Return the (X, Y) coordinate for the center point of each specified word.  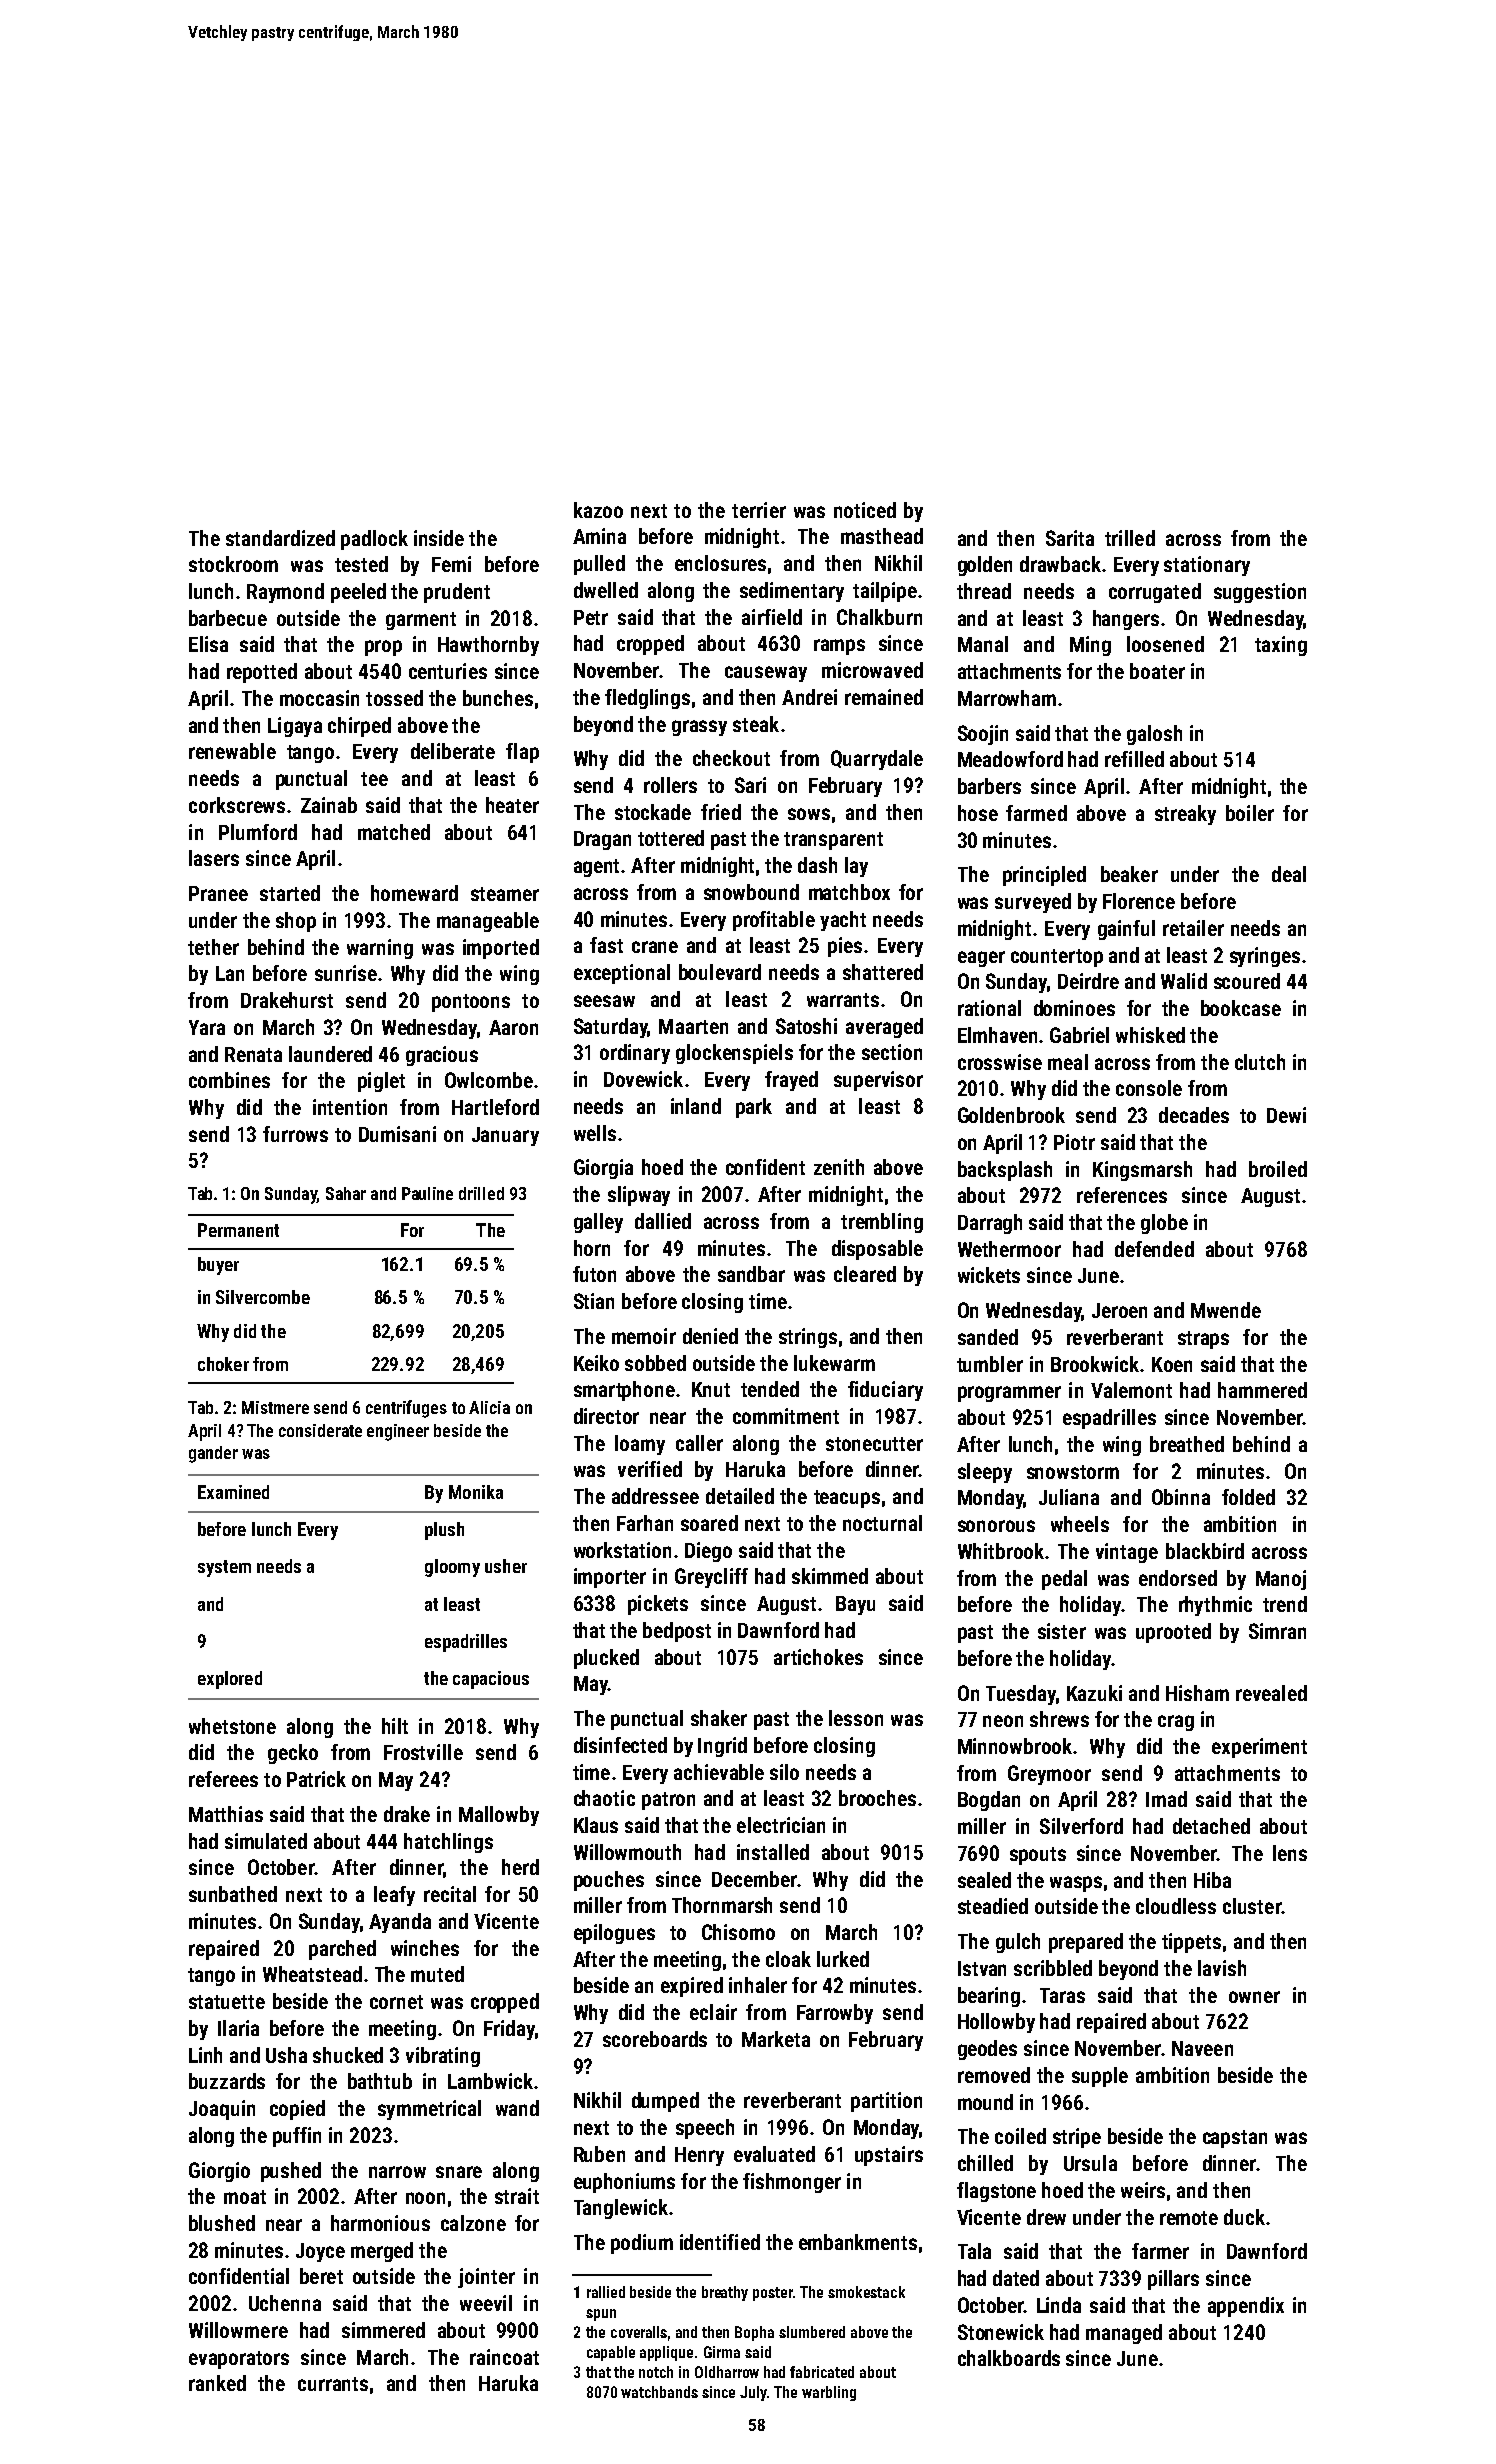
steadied (993, 1906)
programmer (1009, 1394)
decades (1194, 1115)
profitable (774, 921)
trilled (1130, 538)
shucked (348, 2055)
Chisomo (738, 1932)
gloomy (452, 1568)
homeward (414, 893)
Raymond (285, 593)
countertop (1057, 958)
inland (696, 1106)
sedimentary (792, 592)
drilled (481, 1193)
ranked (217, 2383)
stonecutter (874, 1444)
